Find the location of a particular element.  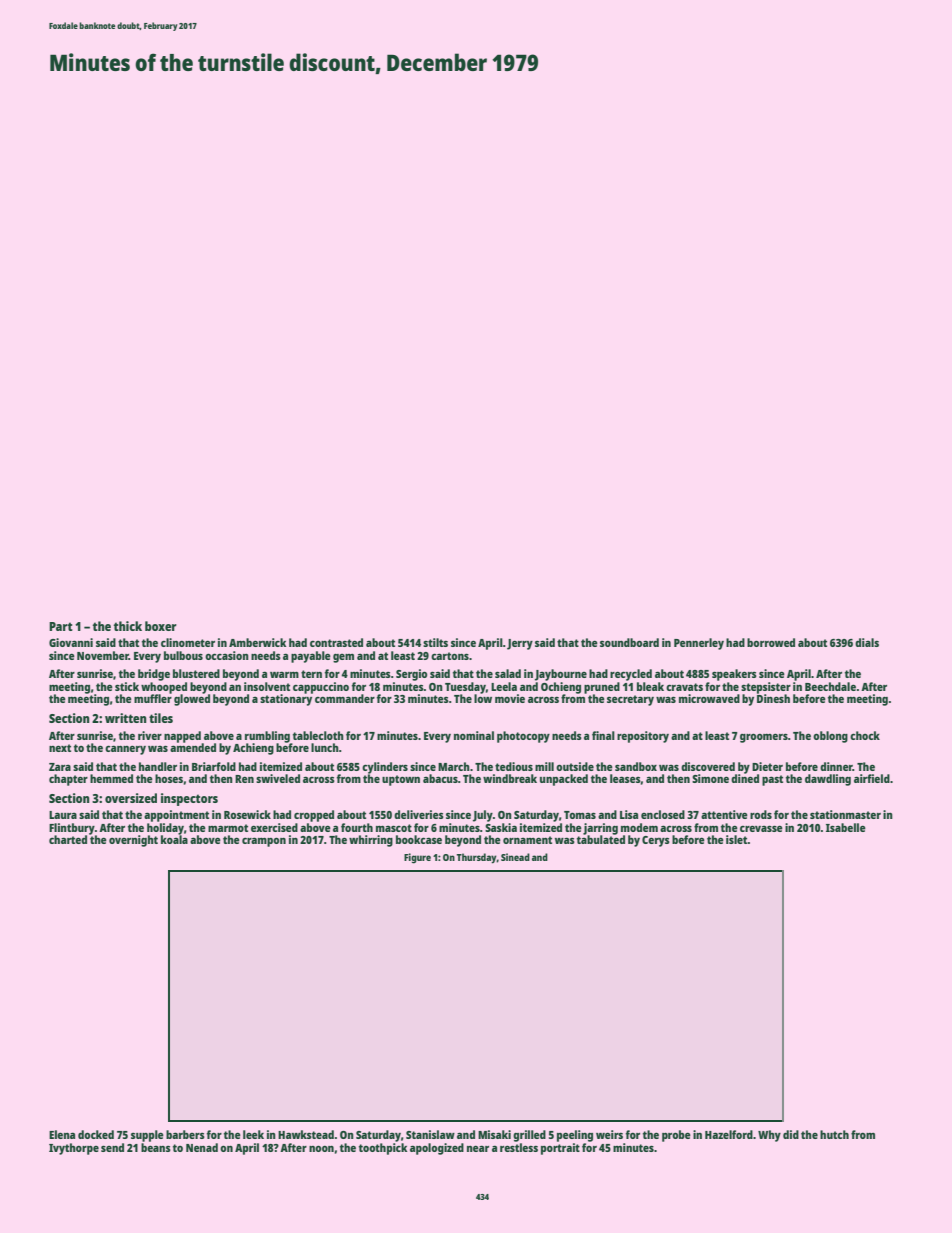

Beechdale is located at coordinates (830, 686).
